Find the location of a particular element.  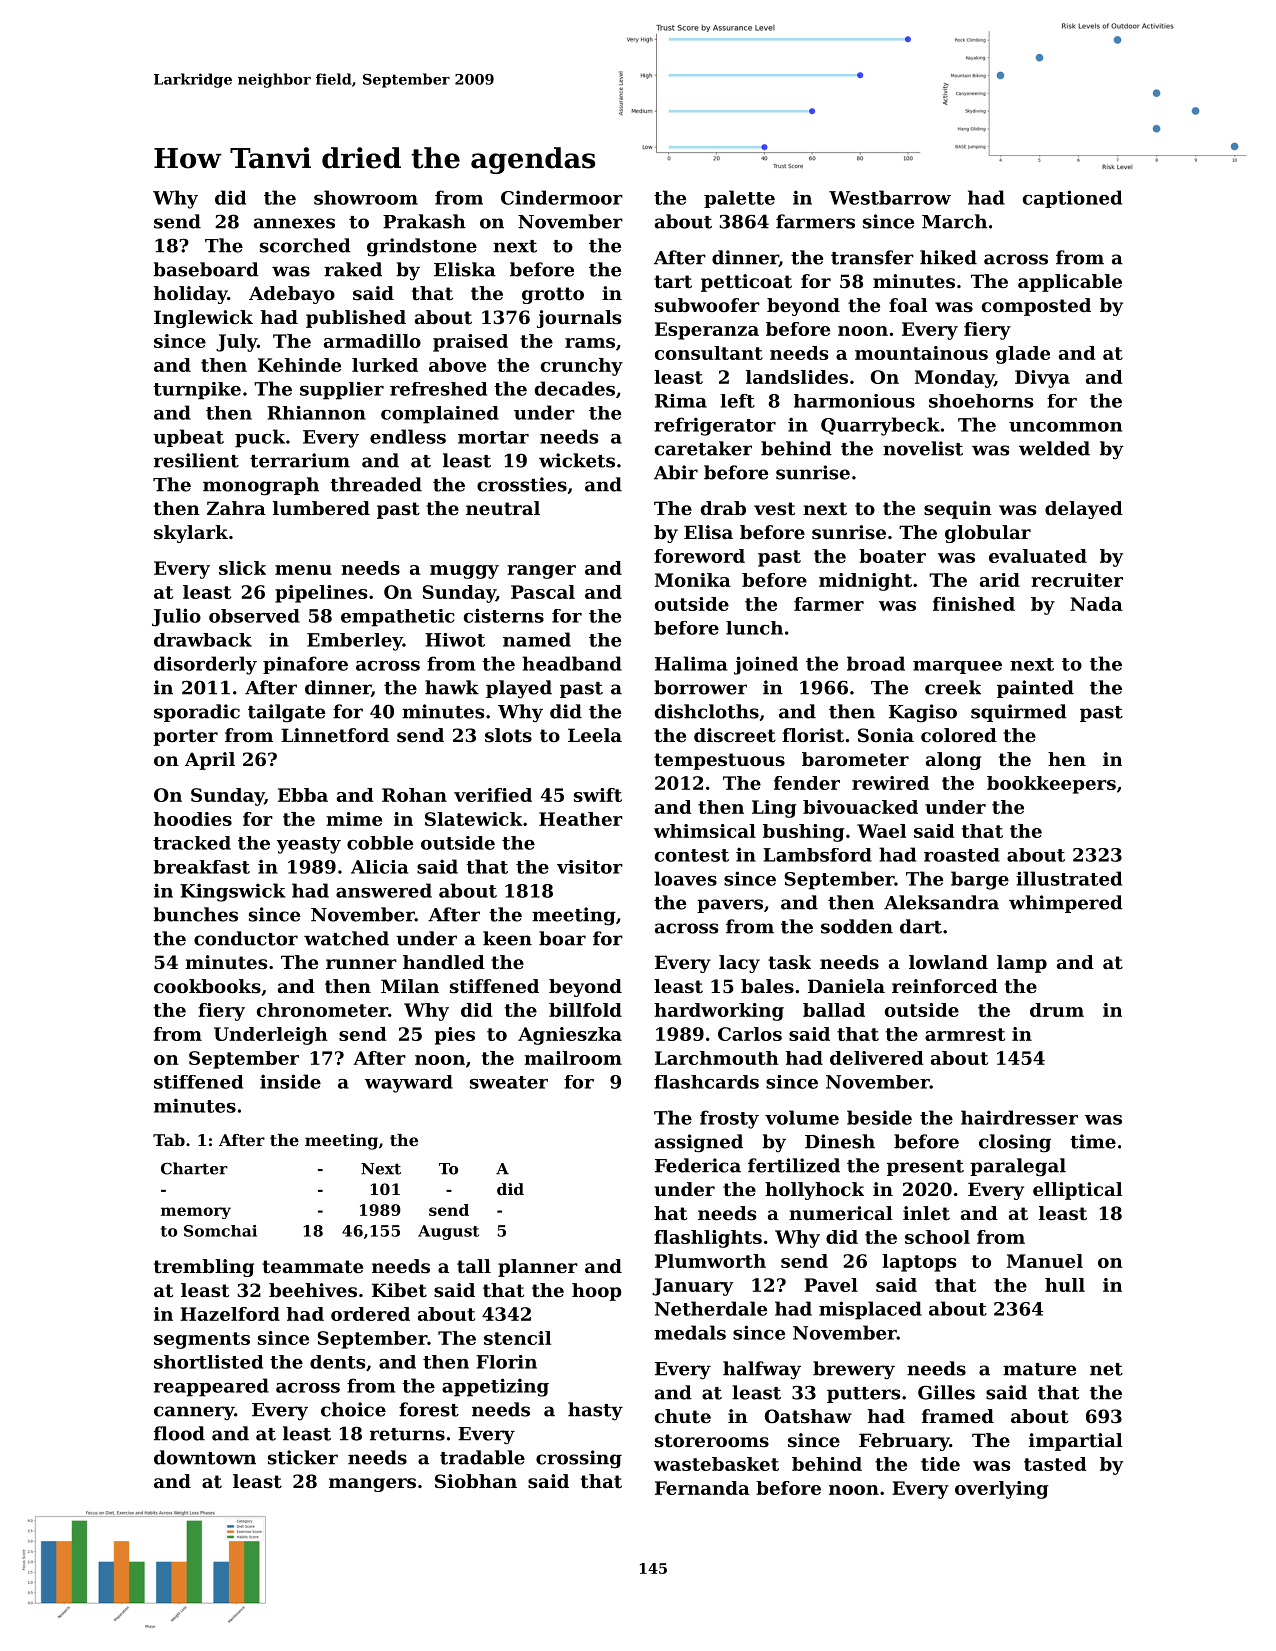

mangers is located at coordinates (372, 1485).
